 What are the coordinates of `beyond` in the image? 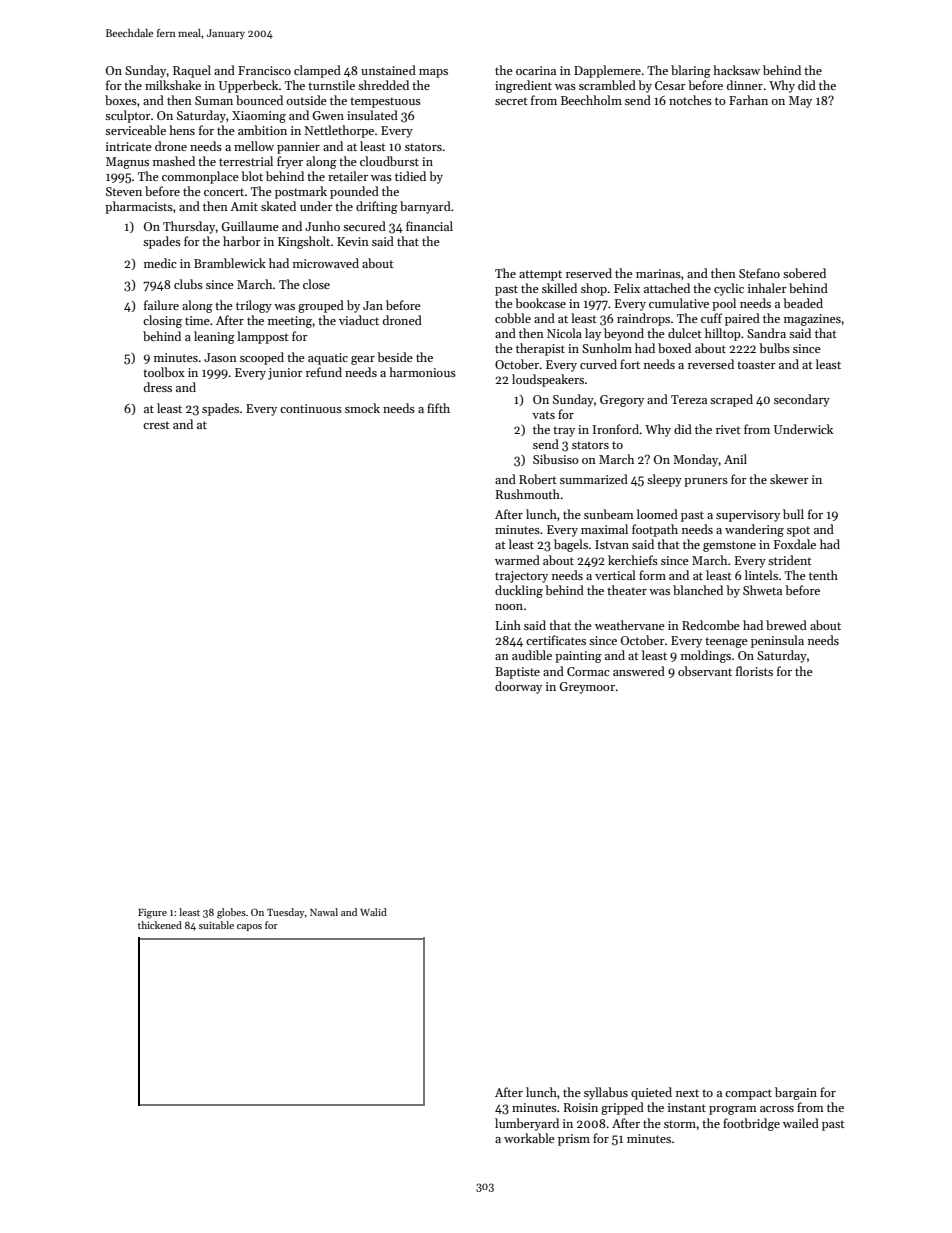 It's located at (624, 334).
